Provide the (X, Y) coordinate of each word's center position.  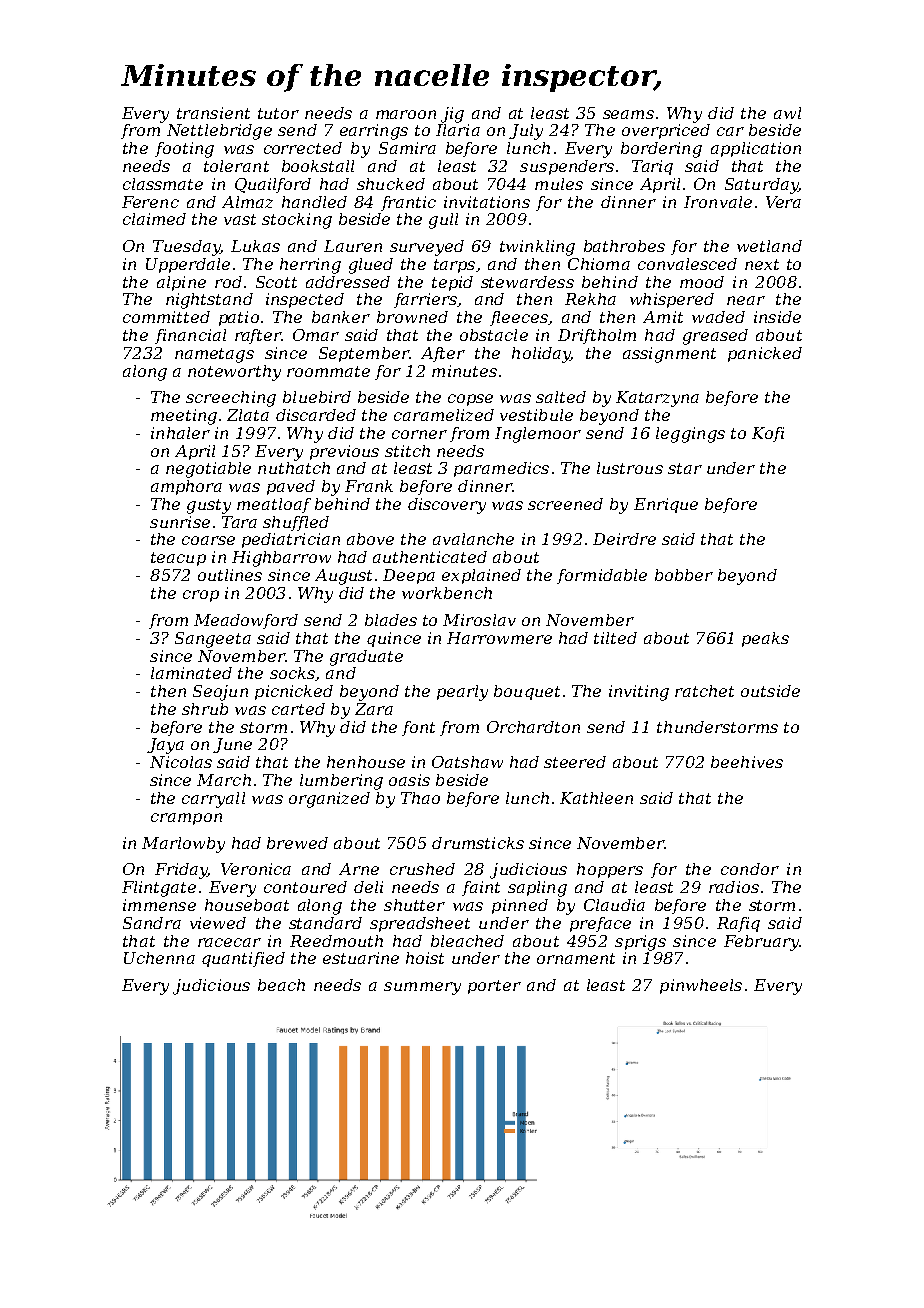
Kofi (768, 434)
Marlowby (183, 845)
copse (470, 400)
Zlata (248, 415)
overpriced (666, 131)
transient (213, 113)
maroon (406, 114)
